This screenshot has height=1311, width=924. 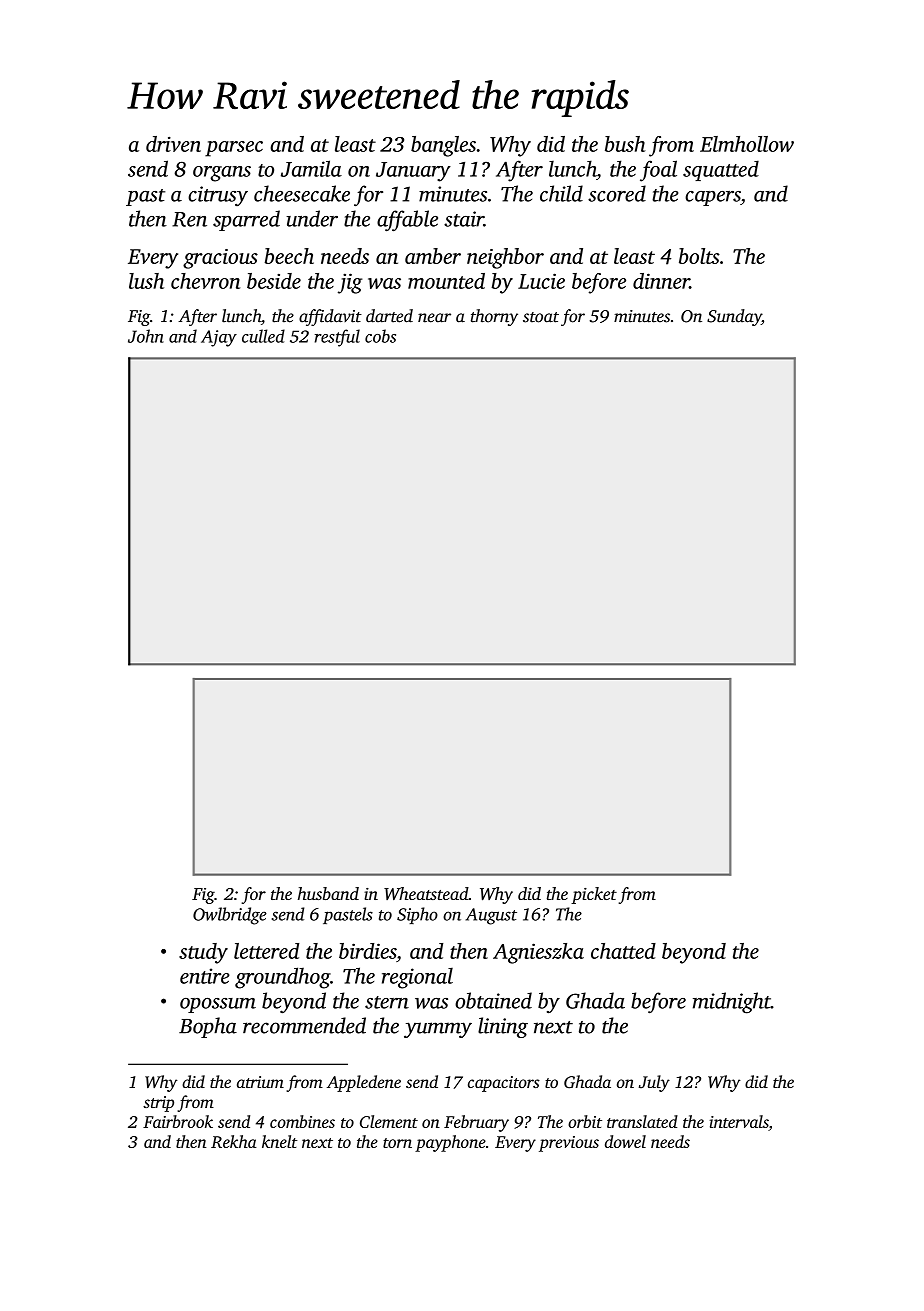 I want to click on restful, so click(x=337, y=338).
